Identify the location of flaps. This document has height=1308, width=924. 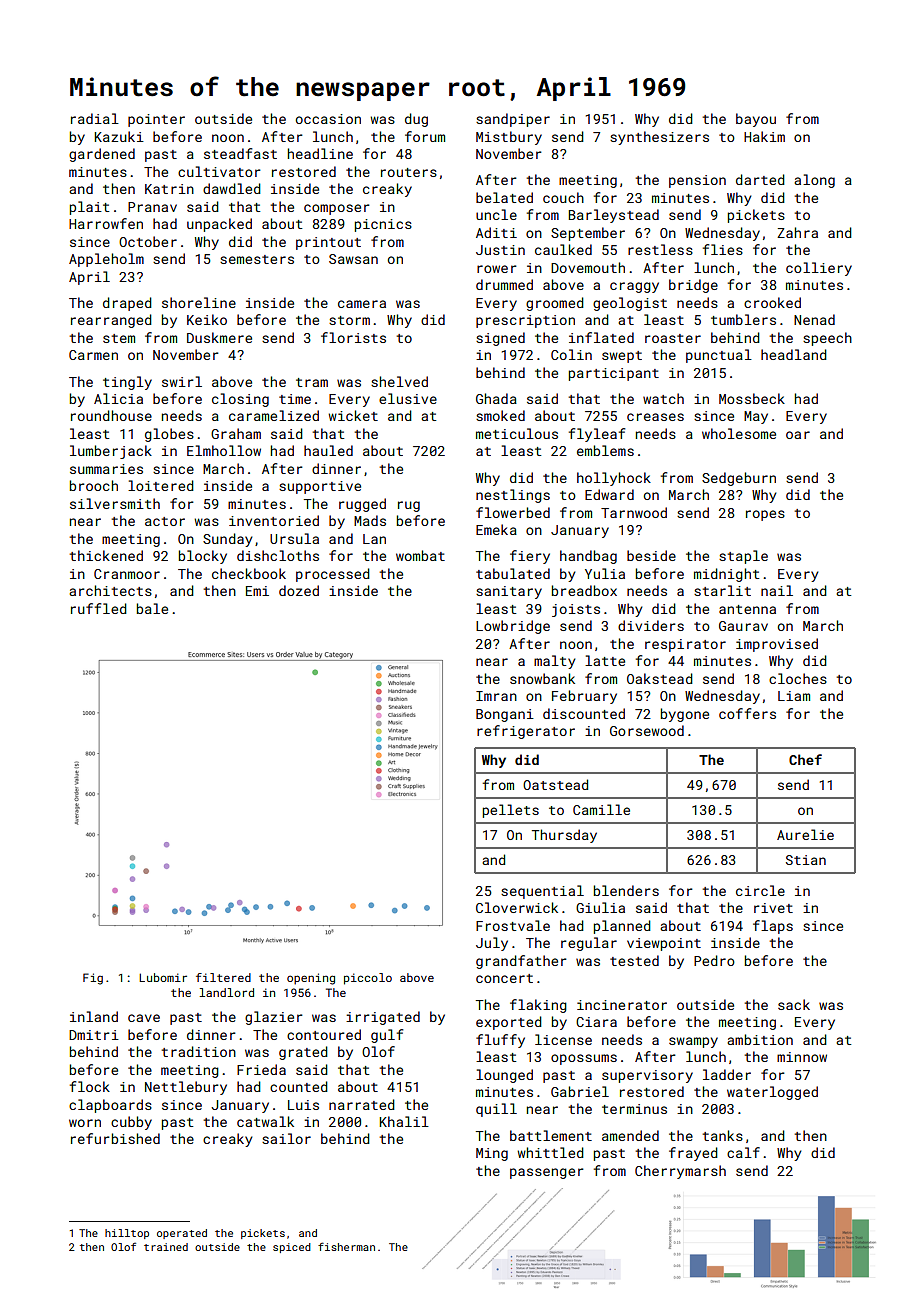
(773, 927).
